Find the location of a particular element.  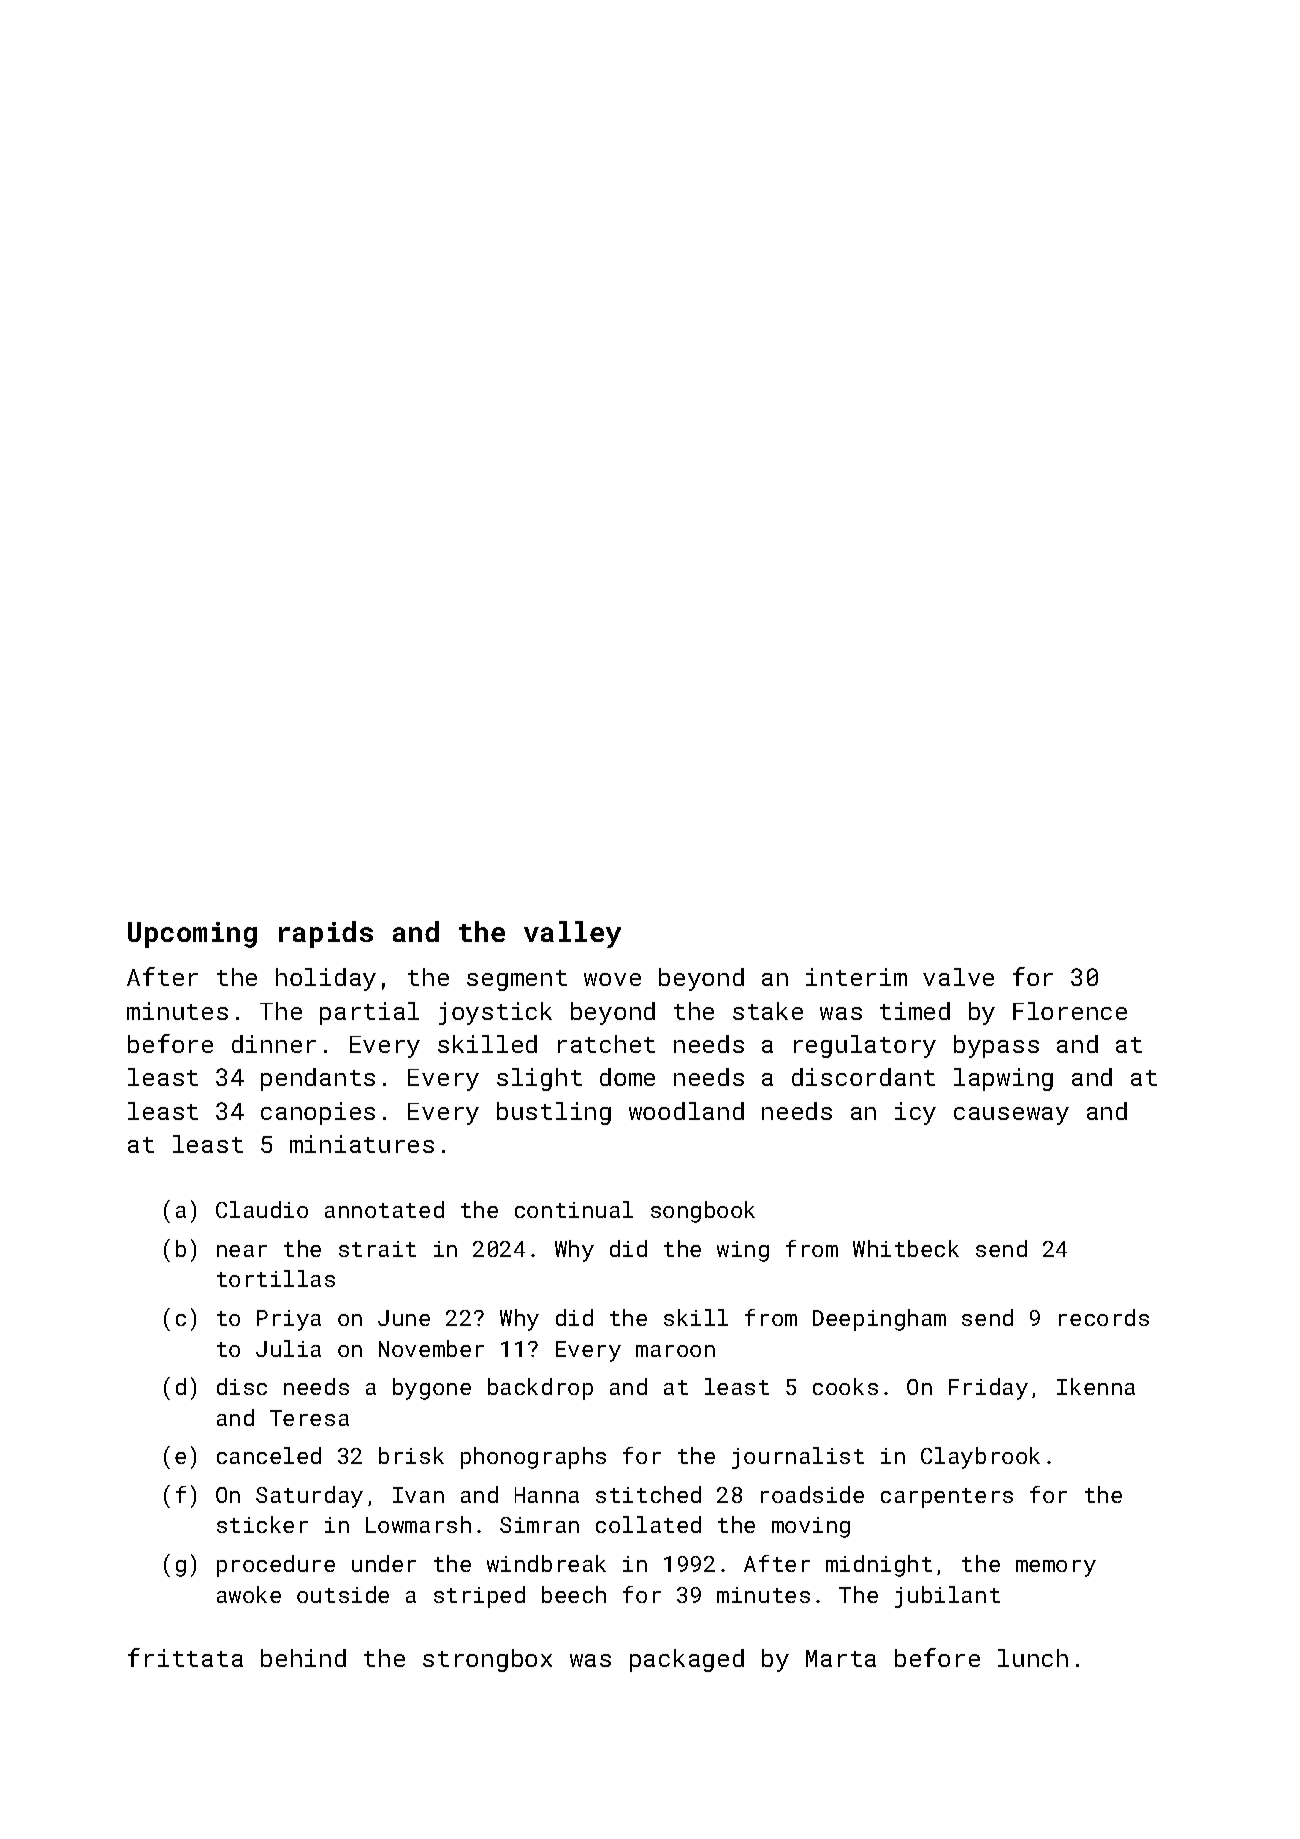

Ikenna is located at coordinates (1096, 1386).
